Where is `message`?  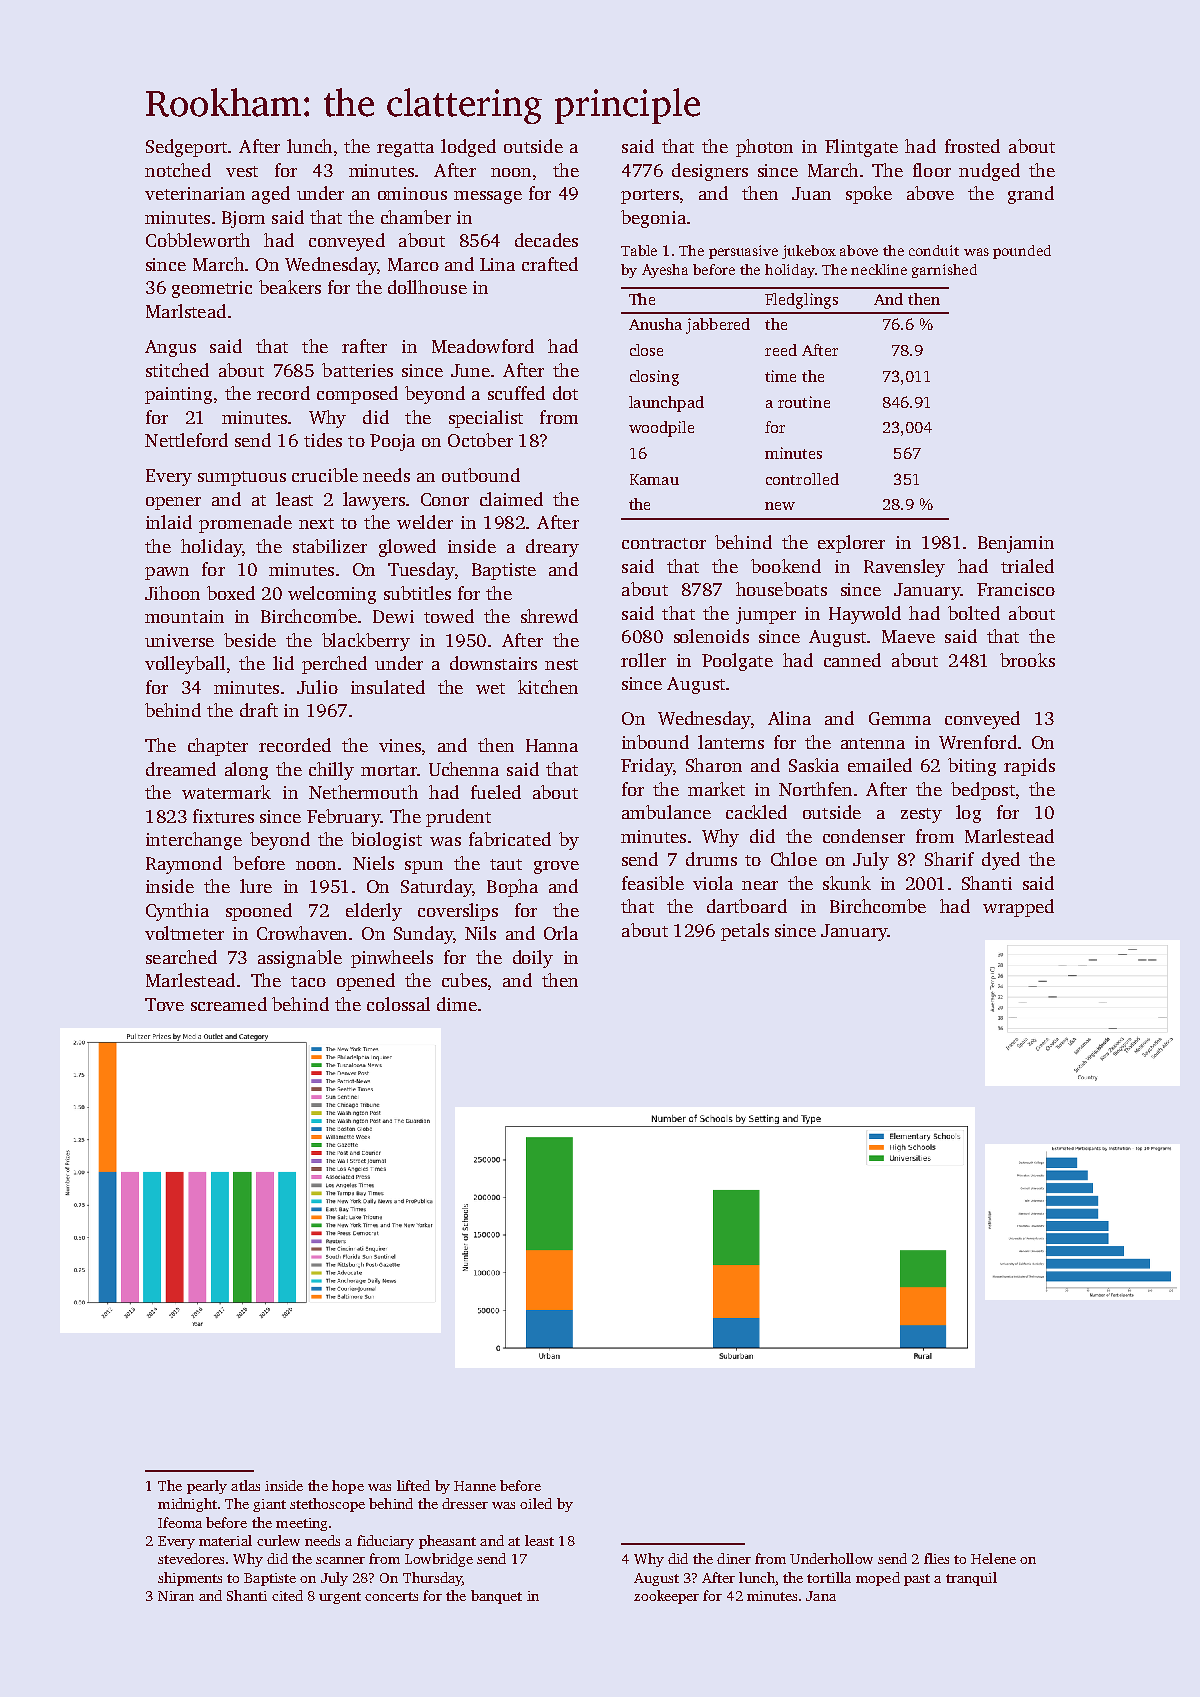 message is located at coordinates (488, 197).
